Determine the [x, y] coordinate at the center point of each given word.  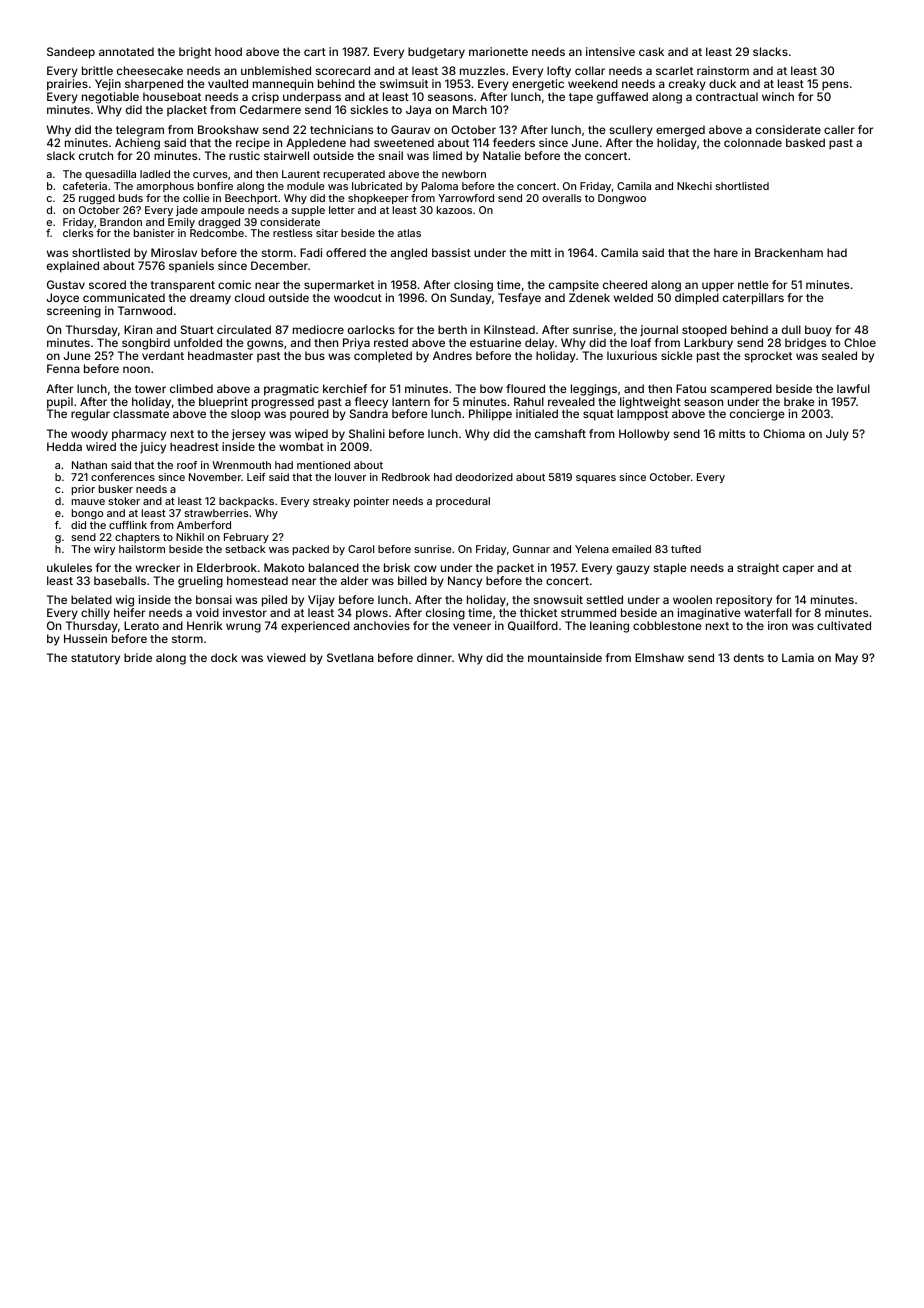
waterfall [768, 612]
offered [346, 252]
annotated [126, 51]
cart [315, 52]
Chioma [784, 433]
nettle [753, 284]
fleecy [371, 403]
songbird [146, 344]
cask [651, 51]
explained [73, 267]
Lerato [141, 625]
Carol [361, 549]
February [246, 538]
